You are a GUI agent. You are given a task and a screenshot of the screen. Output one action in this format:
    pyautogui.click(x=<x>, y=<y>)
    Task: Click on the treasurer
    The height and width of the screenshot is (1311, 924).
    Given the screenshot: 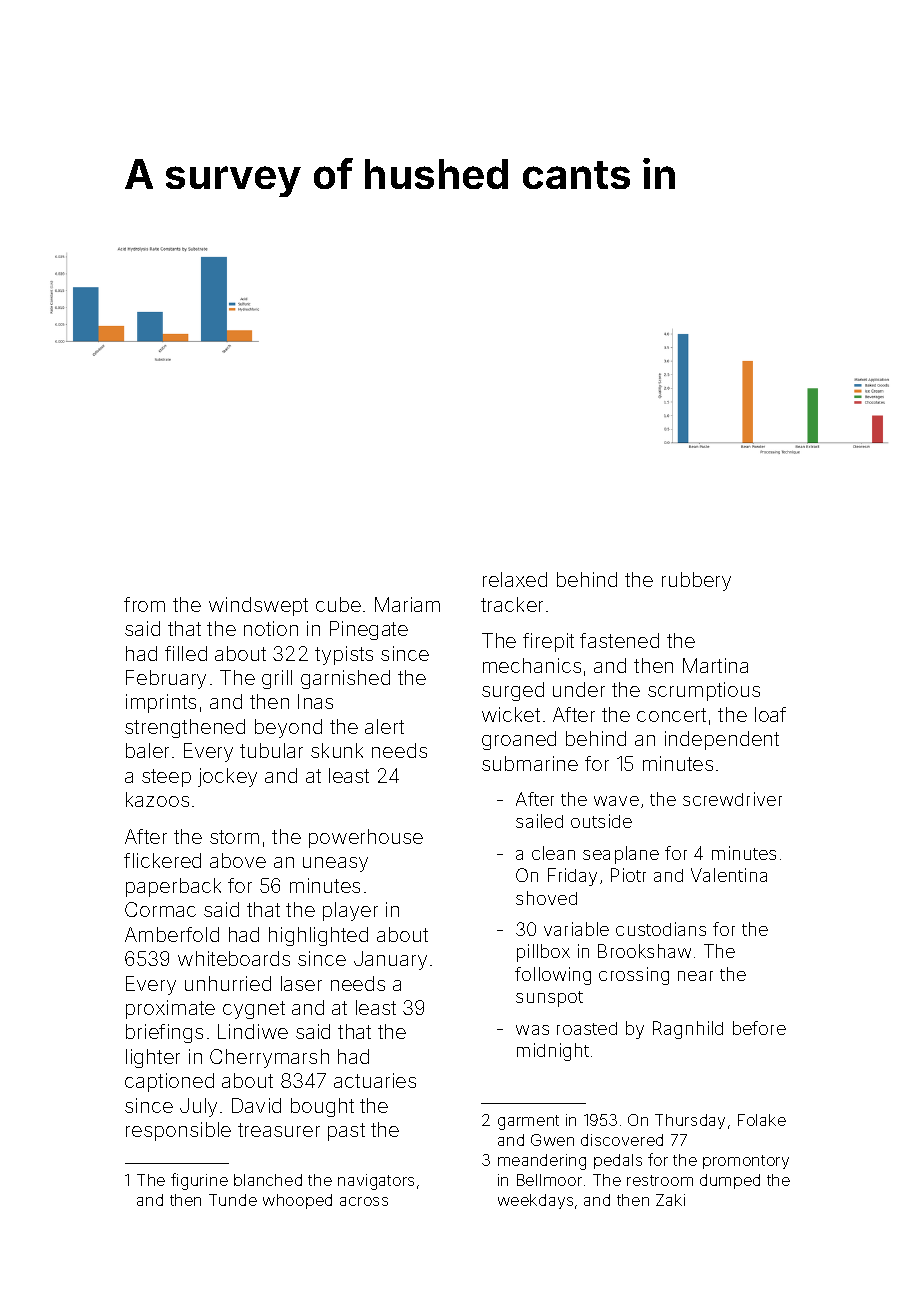 What is the action you would take?
    pyautogui.click(x=279, y=1130)
